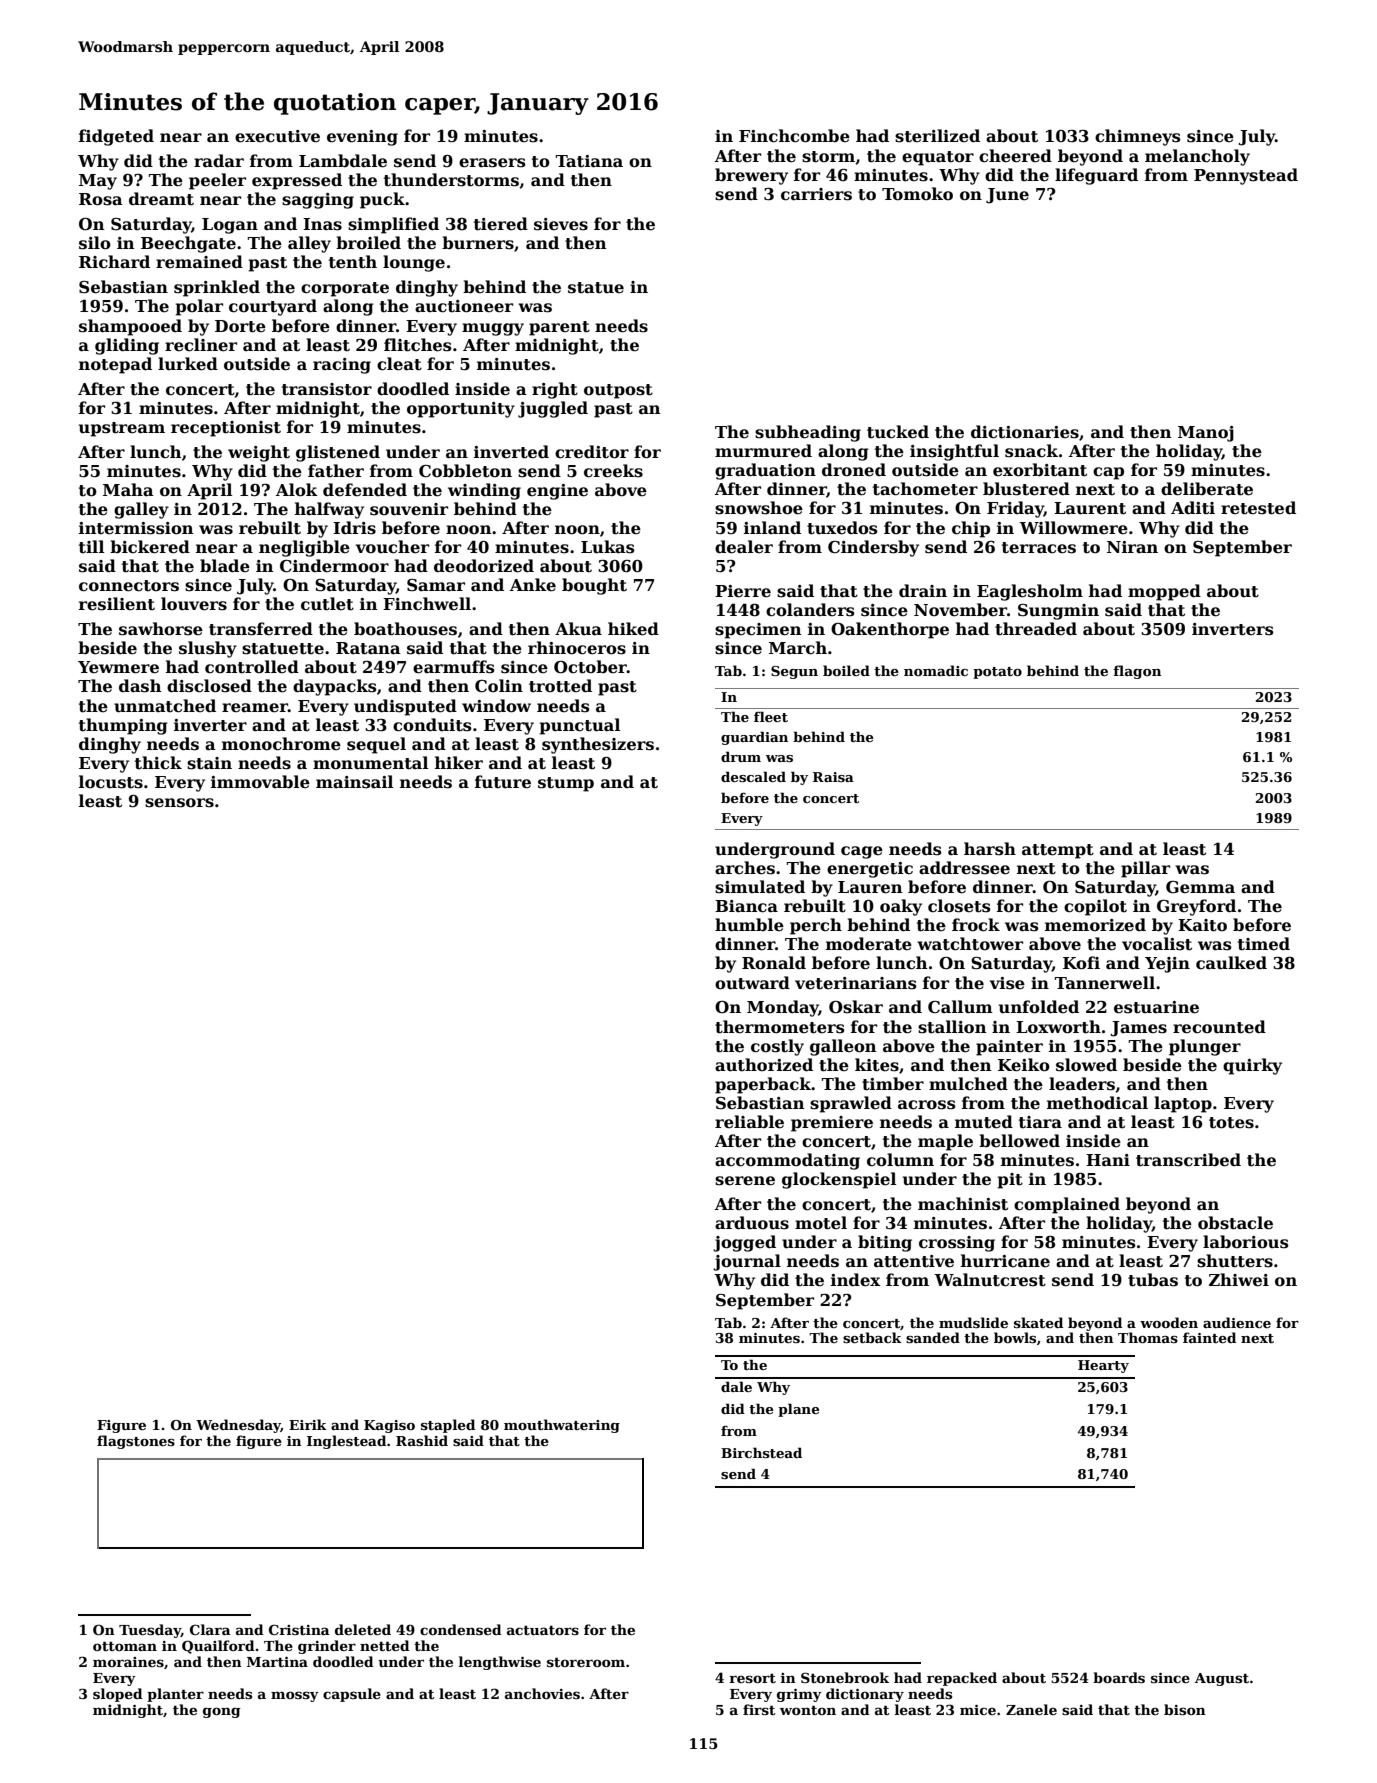  Describe the element at coordinates (222, 1712) in the page. I see `gong` at that location.
